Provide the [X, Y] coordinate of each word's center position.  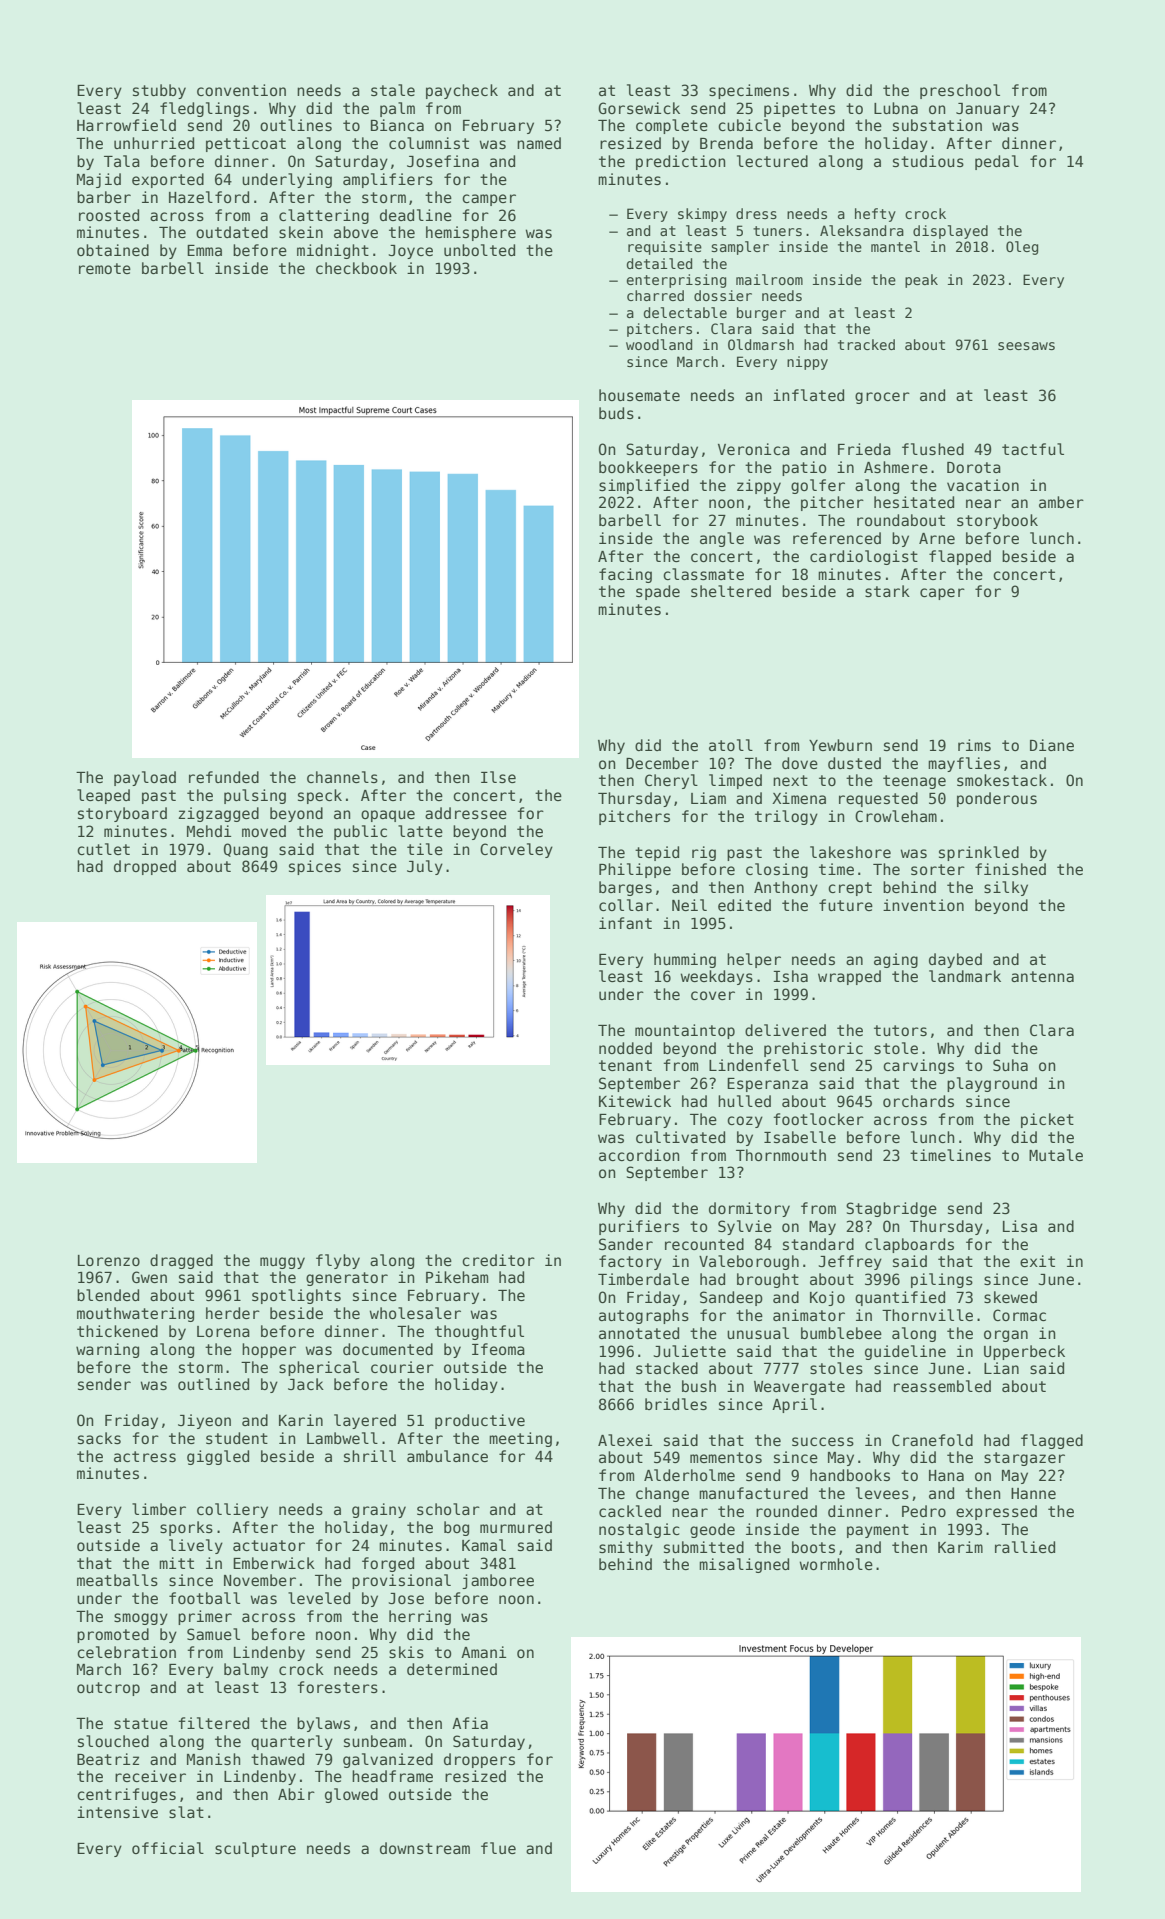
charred [655, 295]
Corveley [516, 850]
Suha [1010, 1065]
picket [1047, 1120]
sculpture [255, 1849]
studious [928, 161]
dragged [181, 1261]
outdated [232, 232]
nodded [625, 1048]
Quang [246, 850]
